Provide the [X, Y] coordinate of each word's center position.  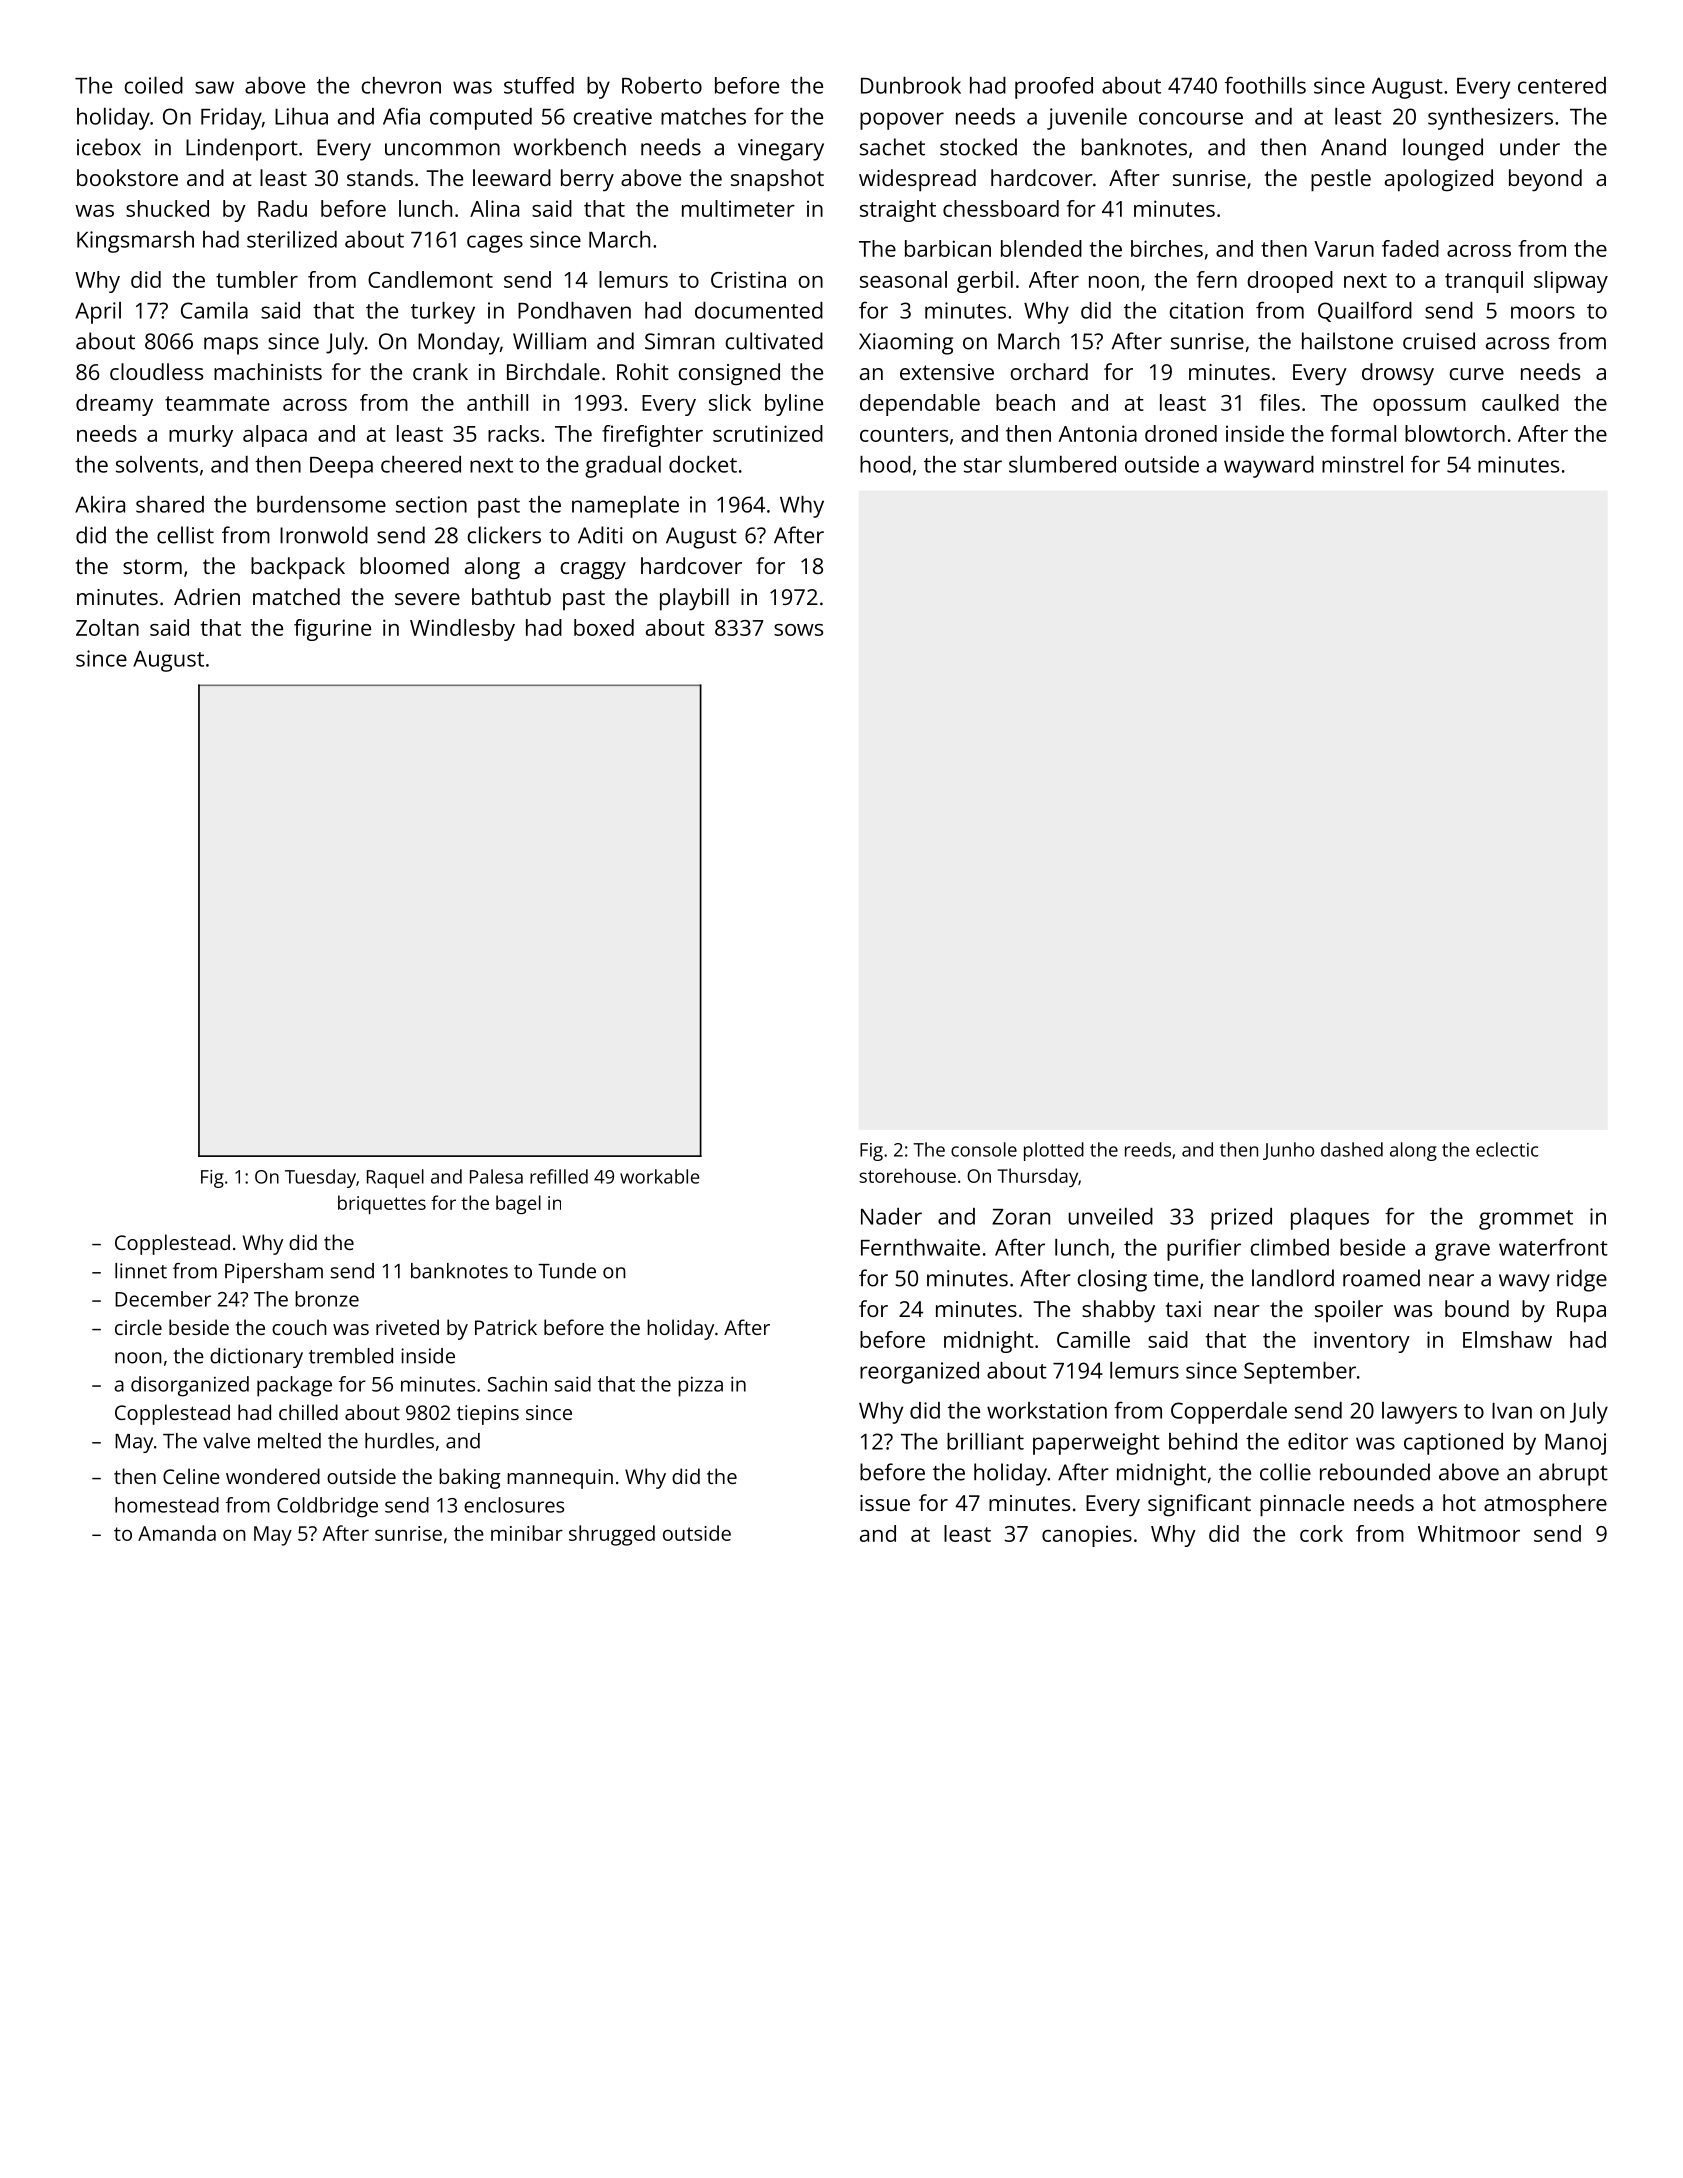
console [984, 1149]
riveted [407, 1327]
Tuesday [320, 1178]
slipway [1571, 282]
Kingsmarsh [135, 242]
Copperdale [1229, 1413]
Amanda [177, 1533]
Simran [679, 341]
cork [1321, 1533]
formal [1363, 433]
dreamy [114, 405]
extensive [947, 372]
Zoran [1021, 1217]
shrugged [612, 1535]
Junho [1288, 1151]
